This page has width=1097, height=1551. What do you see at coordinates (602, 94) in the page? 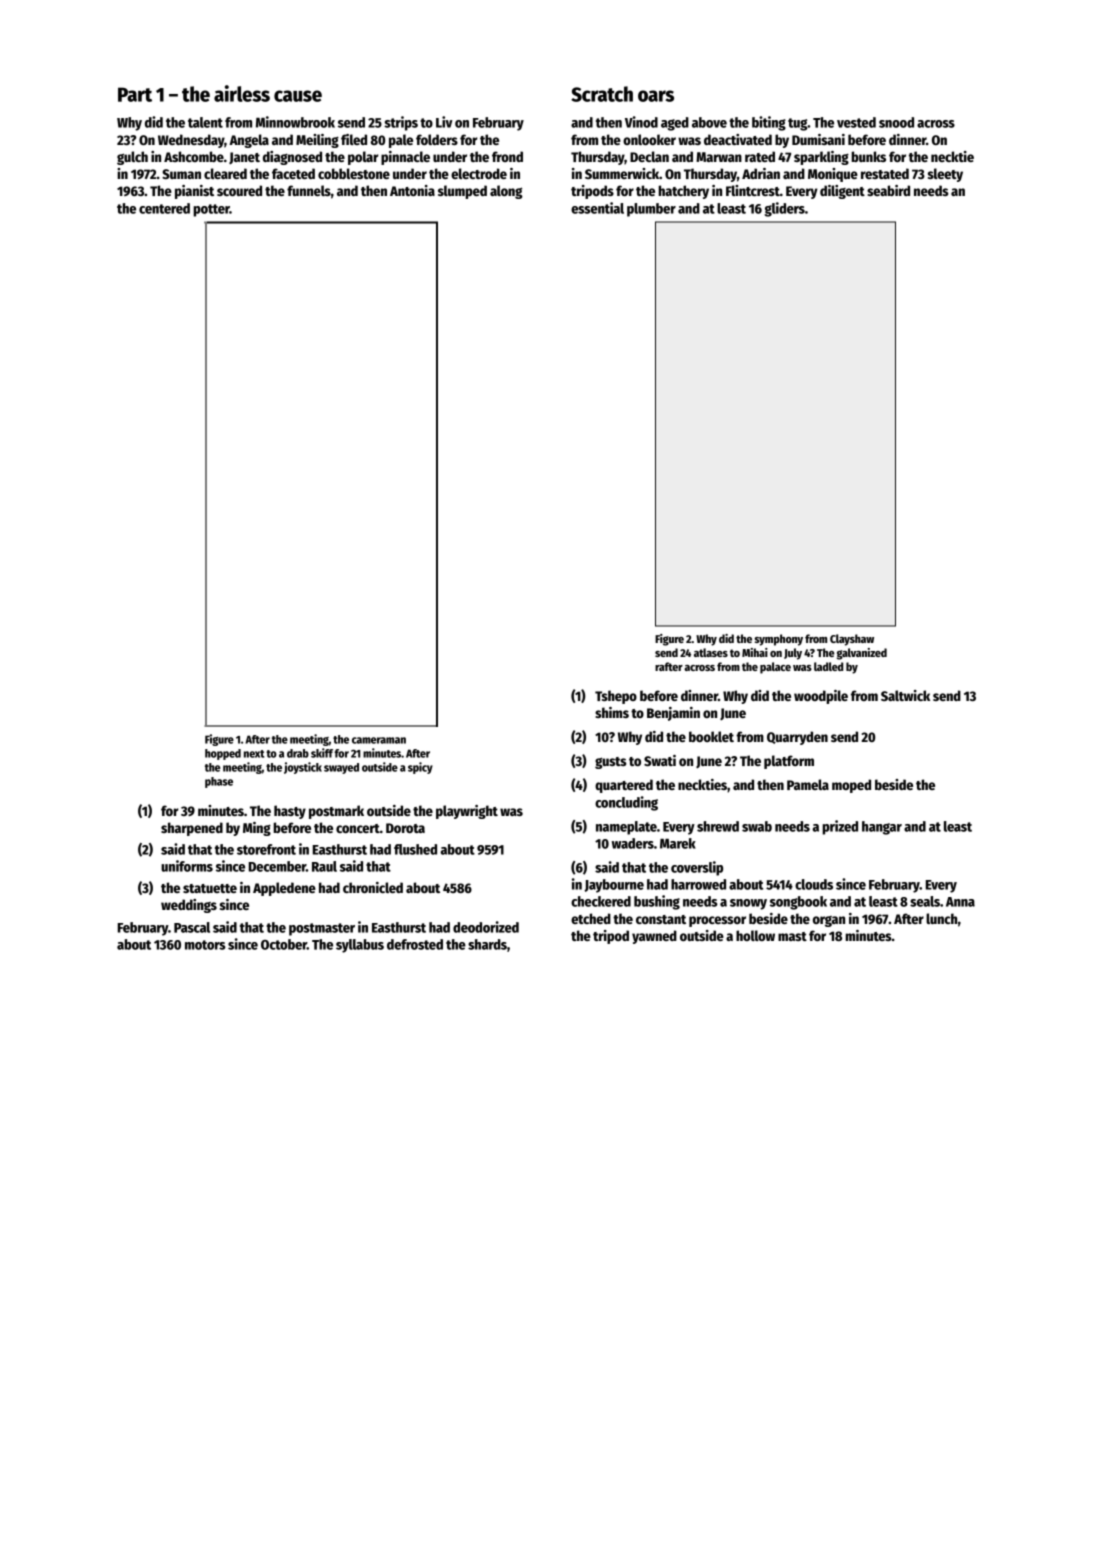
I see `Scratch` at bounding box center [602, 94].
